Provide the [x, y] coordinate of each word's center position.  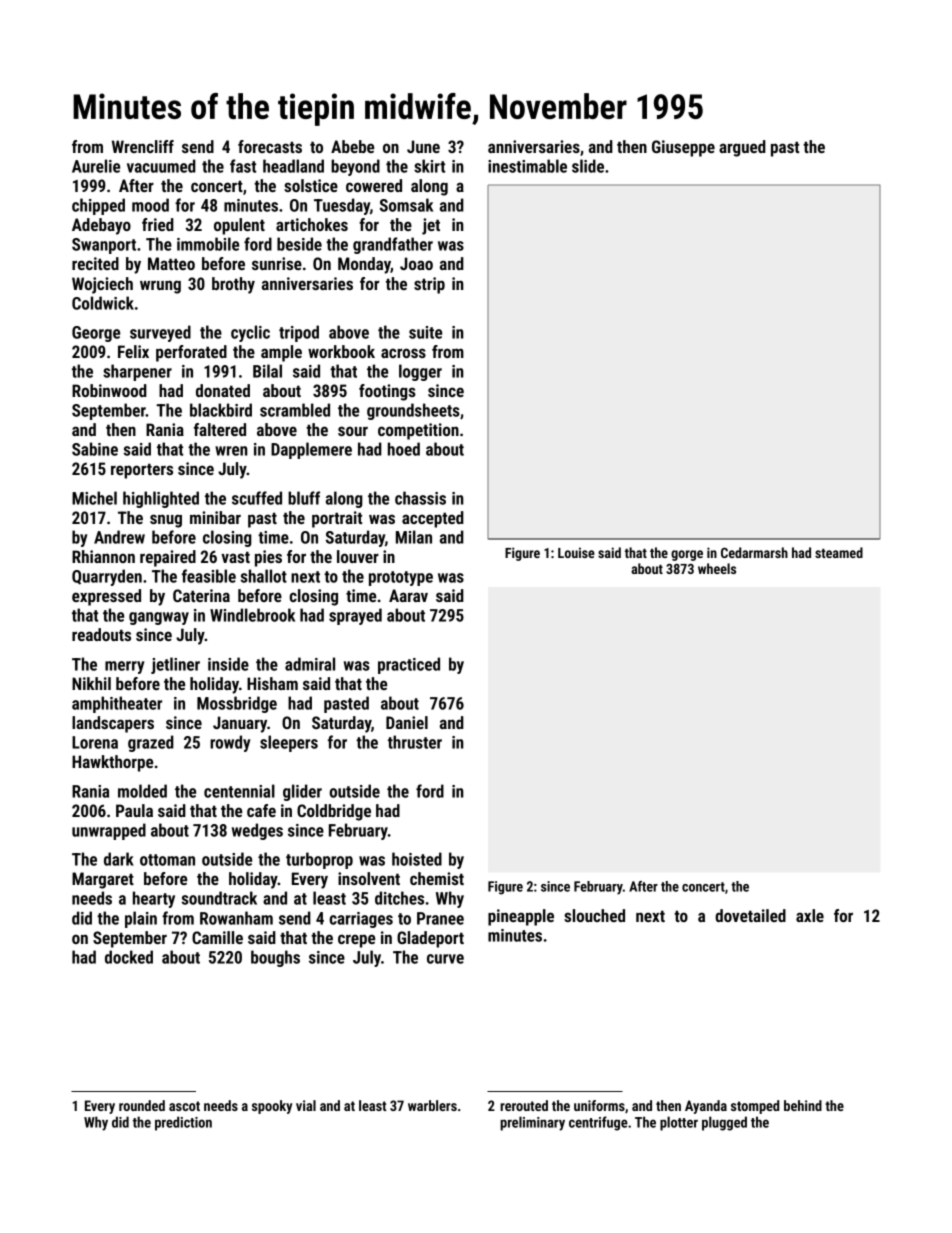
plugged [724, 1123]
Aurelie [96, 166]
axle [810, 915]
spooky [272, 1107]
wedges [257, 831]
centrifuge [598, 1123]
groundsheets [413, 411]
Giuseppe [683, 148]
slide [588, 166]
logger [420, 372]
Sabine [95, 449]
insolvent [369, 878]
